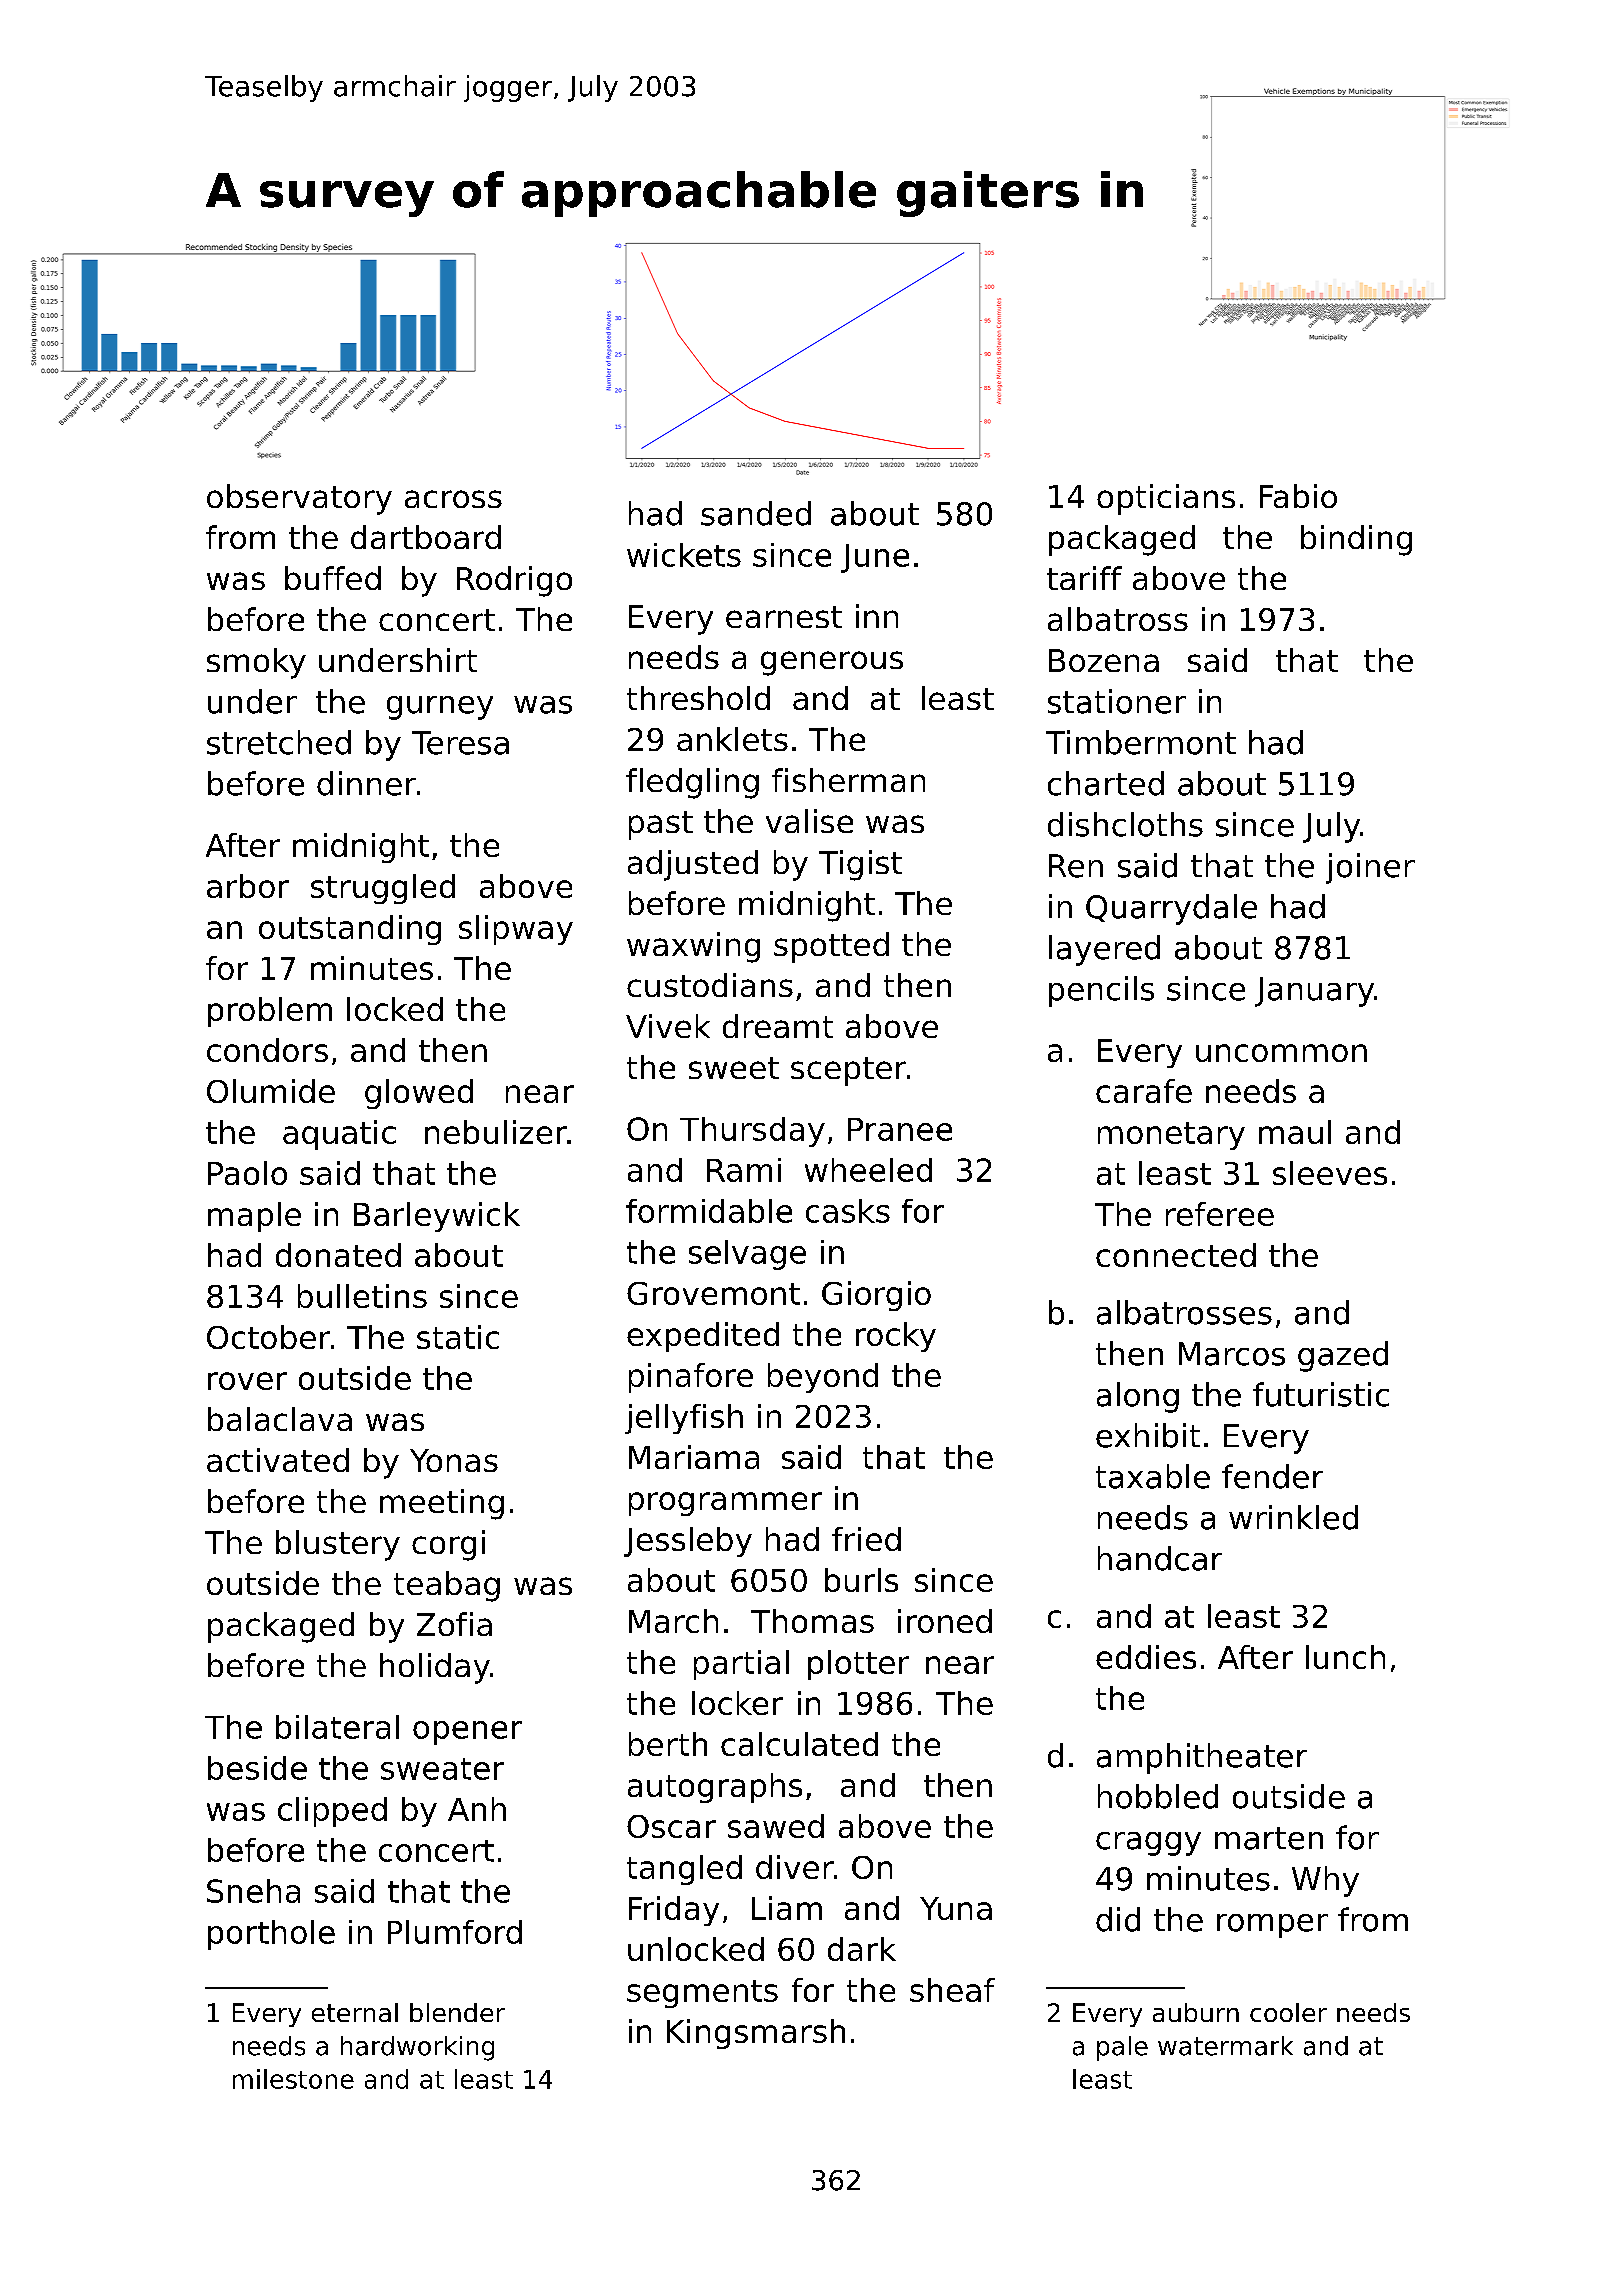 The image size is (1620, 2292). What do you see at coordinates (809, 821) in the document?
I see `valise` at bounding box center [809, 821].
